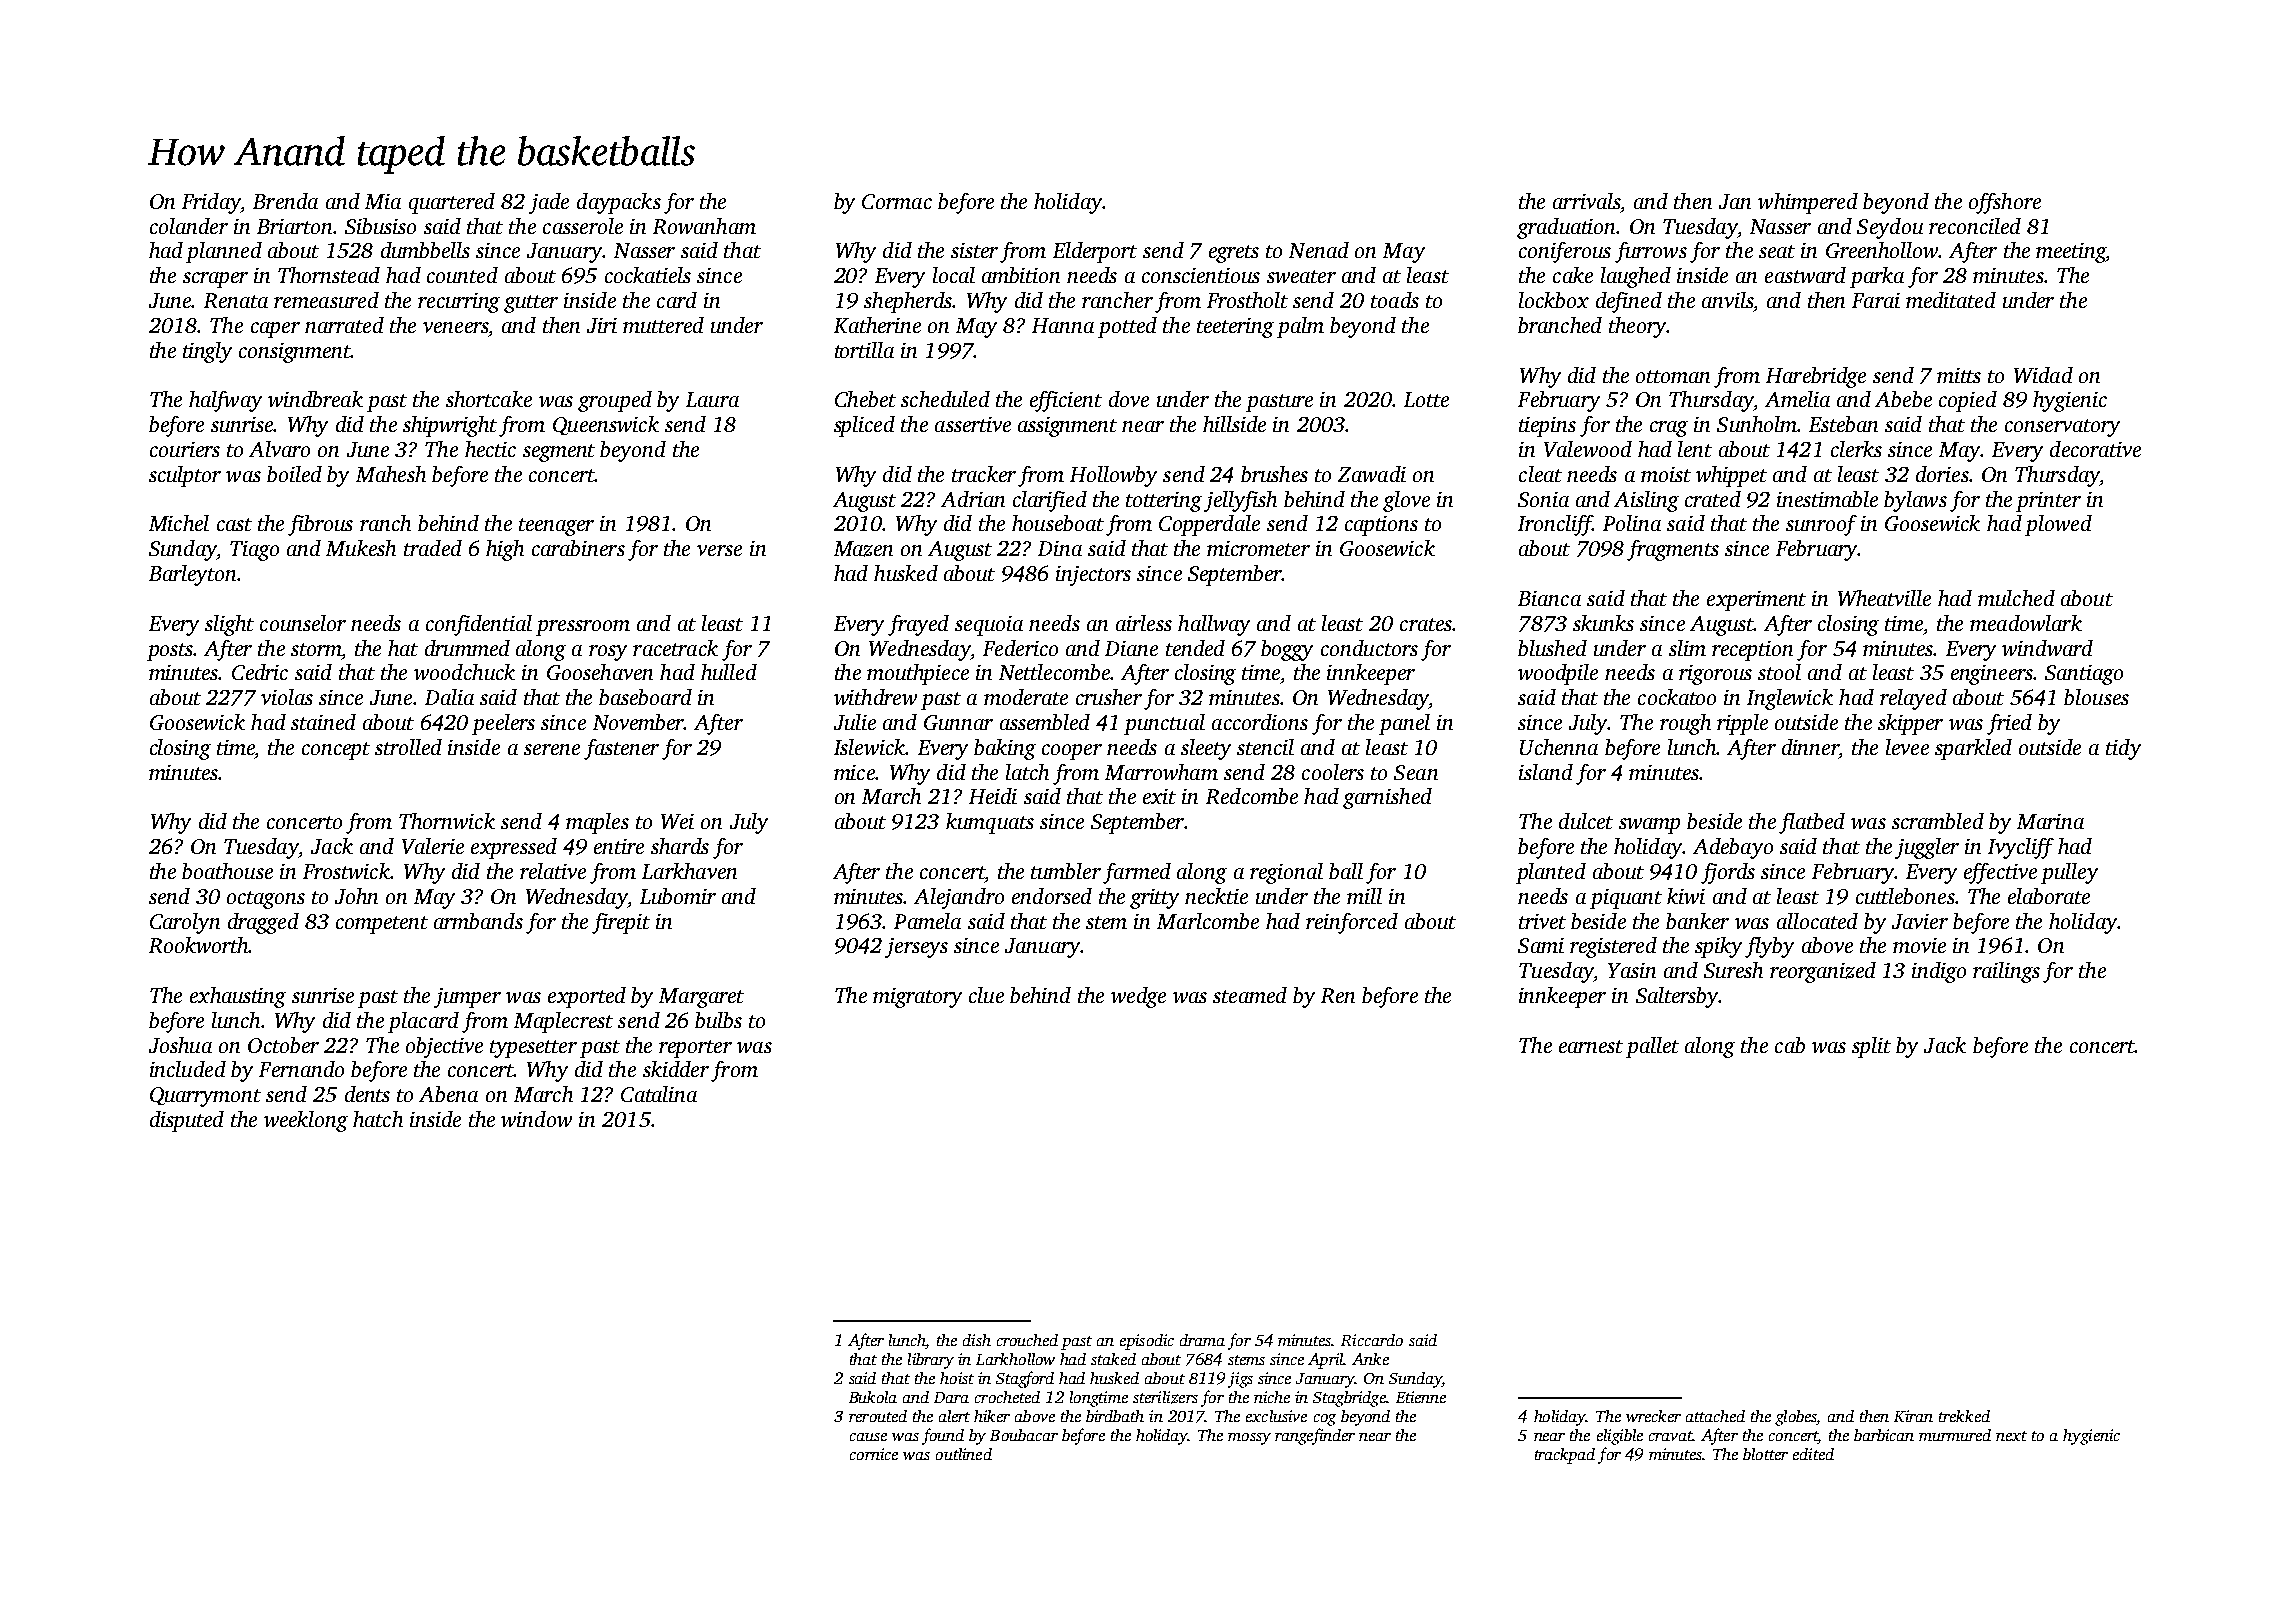 The width and height of the page is (2292, 1620). Describe the element at coordinates (897, 201) in the page. I see `Cormac` at that location.
